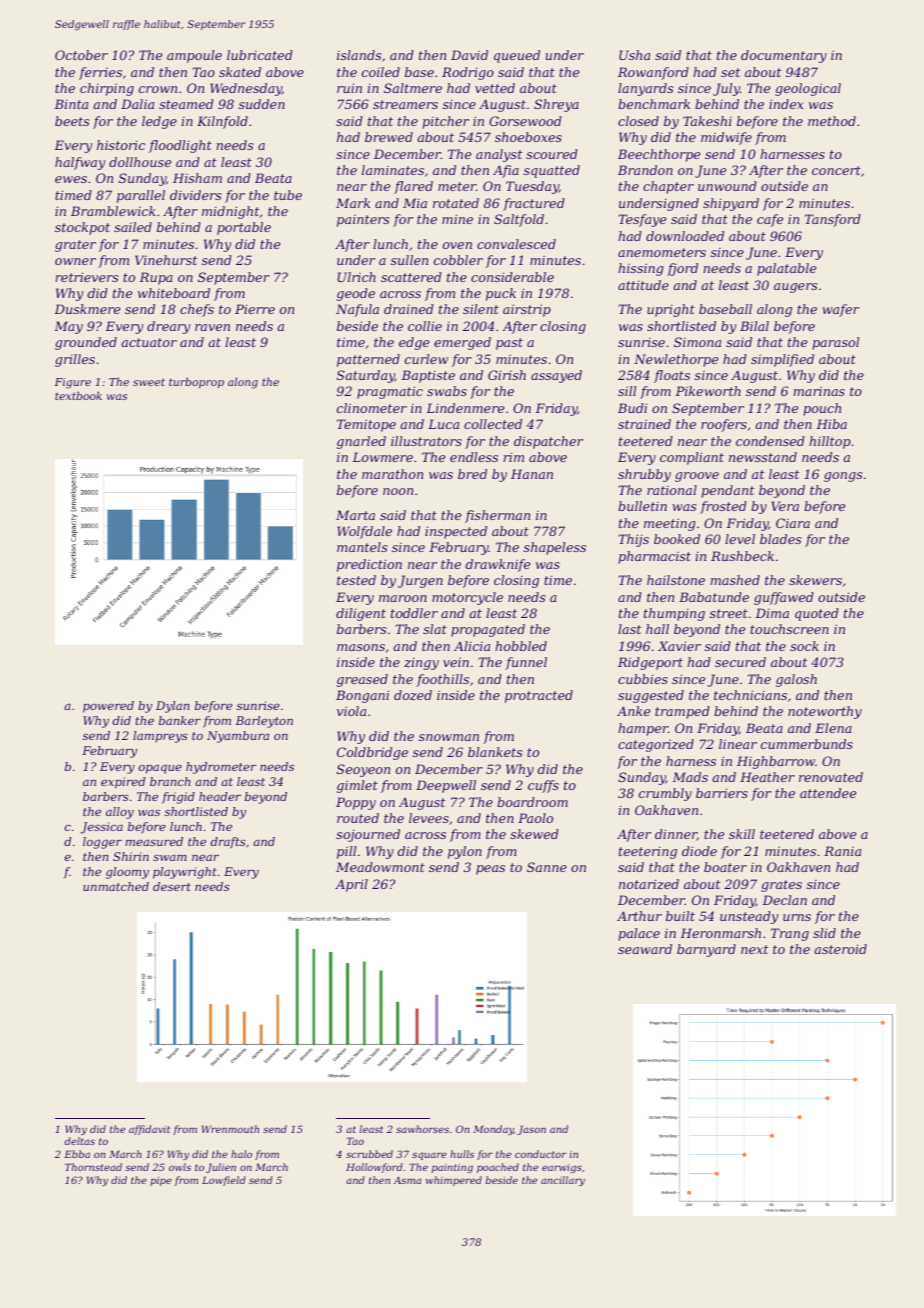  I want to click on queued, so click(517, 56).
